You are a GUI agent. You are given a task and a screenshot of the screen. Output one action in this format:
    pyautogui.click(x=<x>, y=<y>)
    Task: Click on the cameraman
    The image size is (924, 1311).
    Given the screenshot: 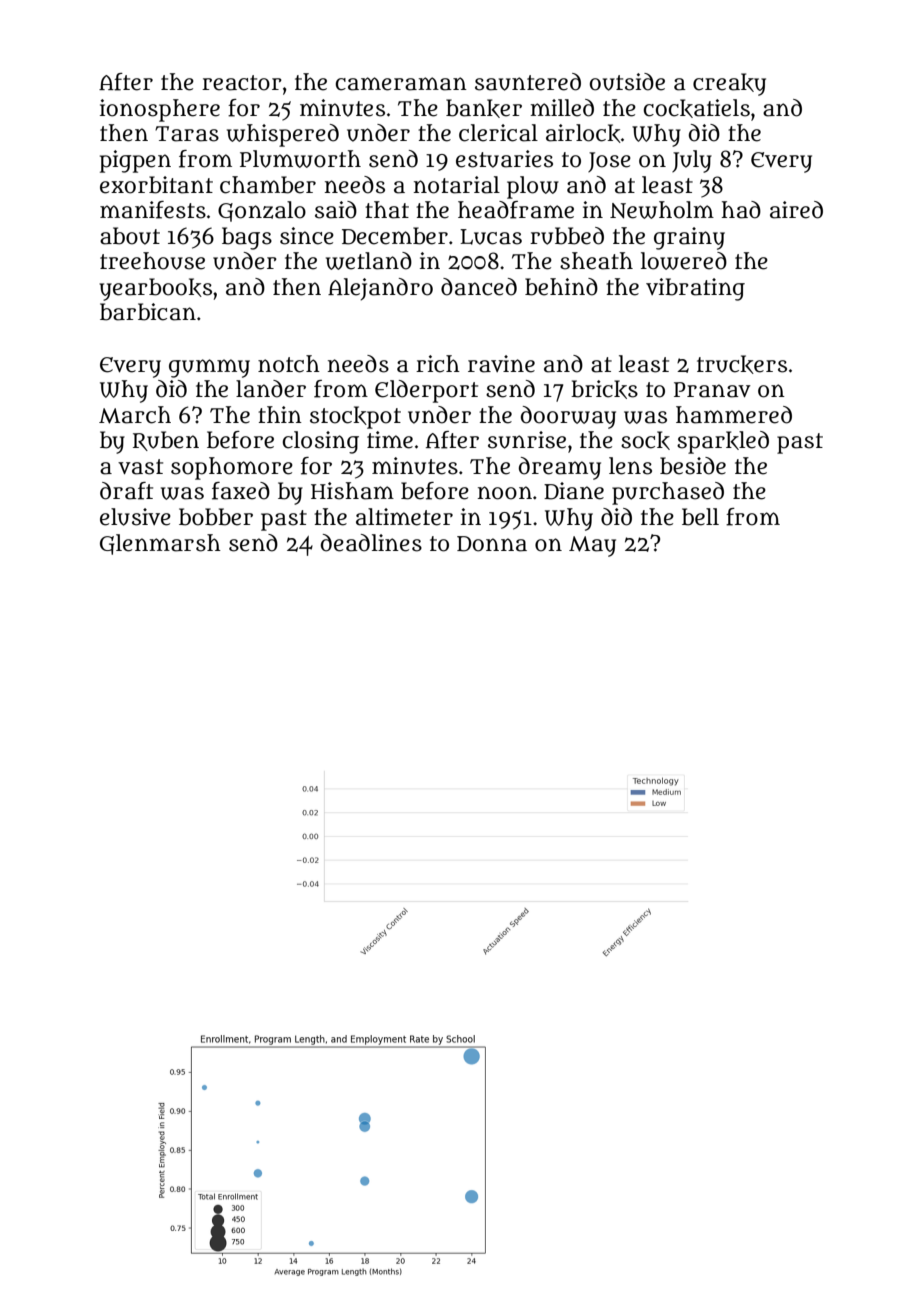 What is the action you would take?
    pyautogui.click(x=401, y=84)
